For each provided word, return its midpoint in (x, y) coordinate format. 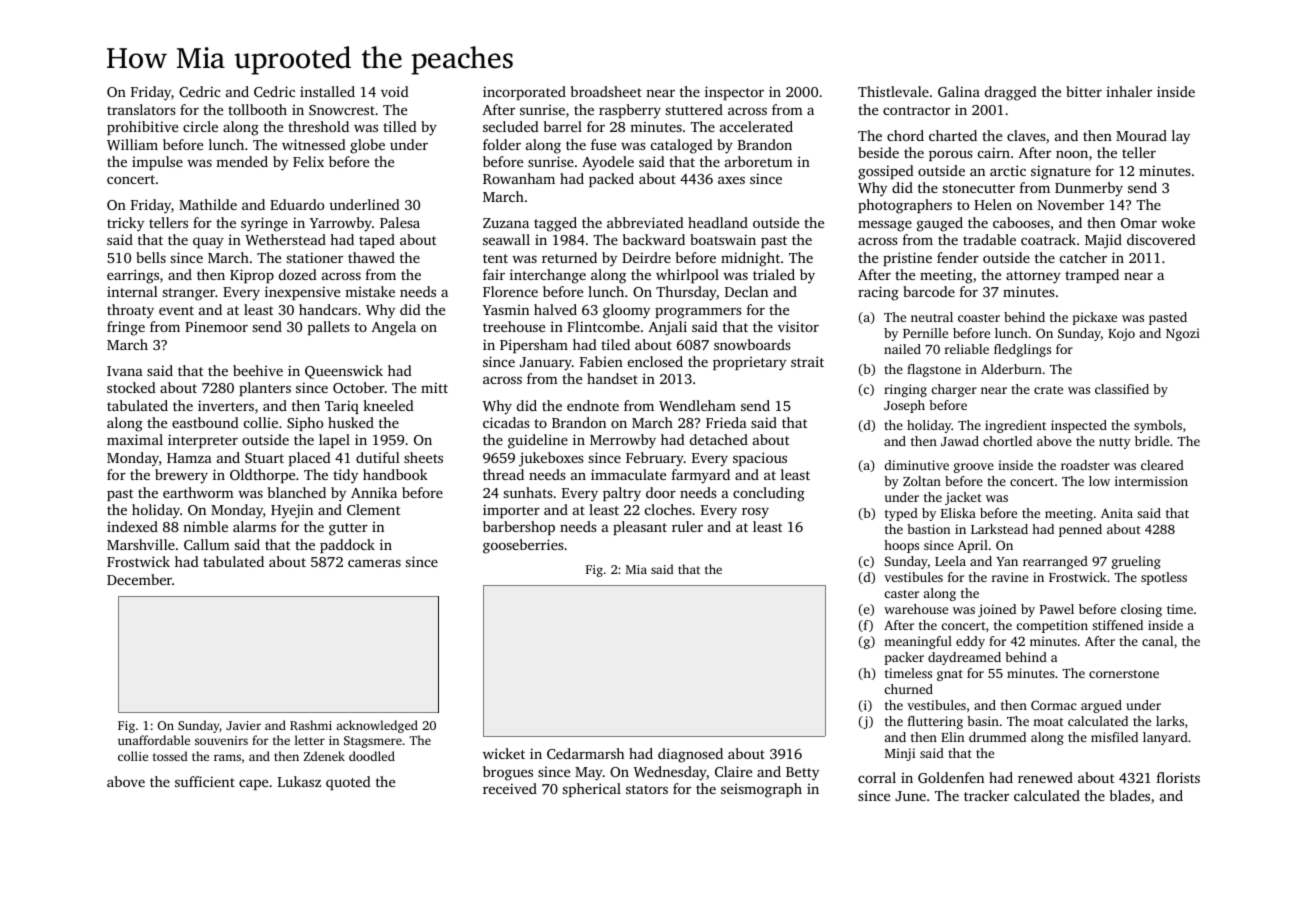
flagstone (934, 370)
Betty (802, 774)
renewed (1045, 777)
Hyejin (292, 511)
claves (1026, 135)
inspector (734, 93)
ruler (687, 526)
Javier (243, 725)
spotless (1164, 578)
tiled (615, 344)
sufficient (205, 781)
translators (141, 109)
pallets (329, 328)
